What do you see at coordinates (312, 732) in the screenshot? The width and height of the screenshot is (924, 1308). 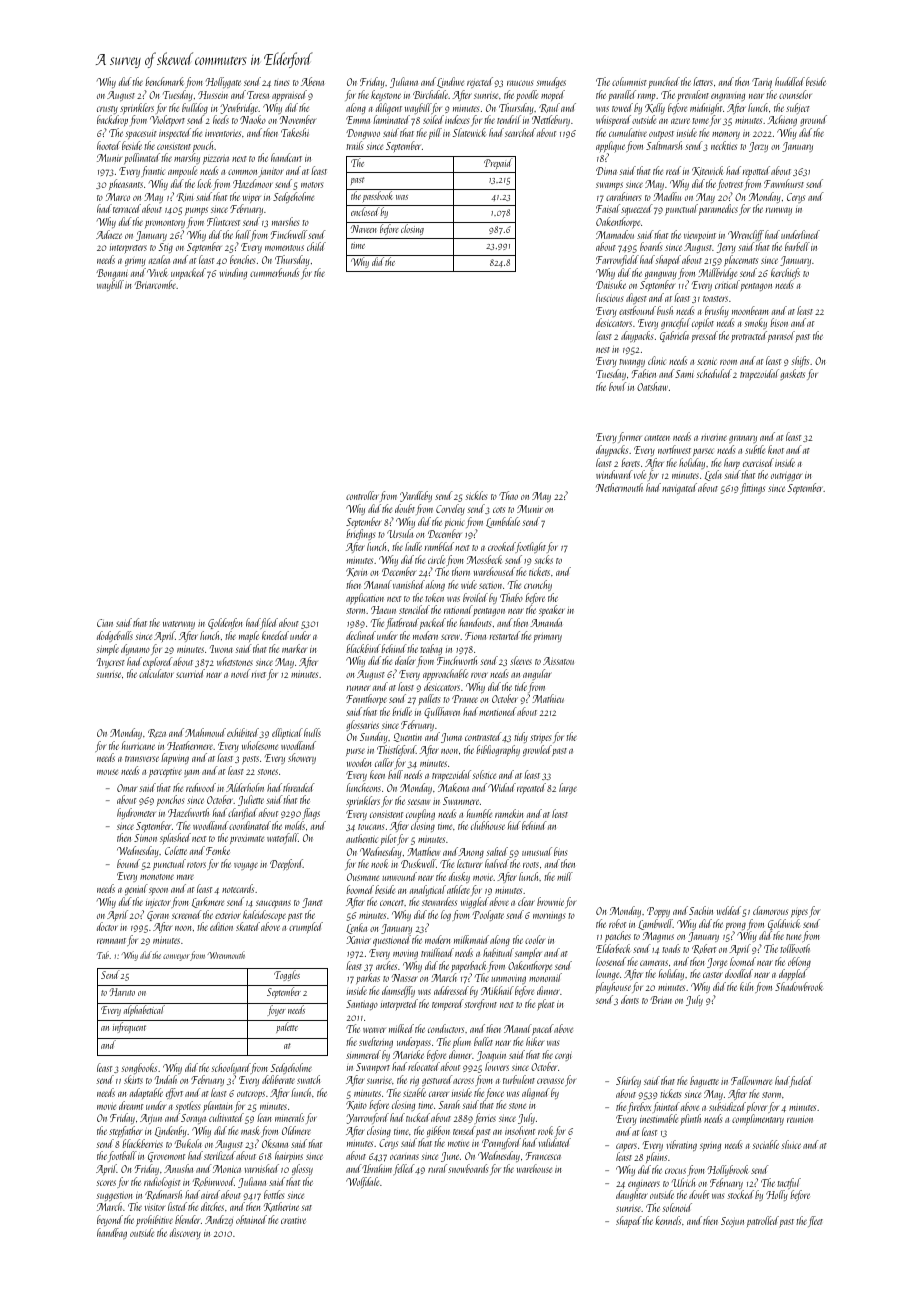 I see `hulls` at bounding box center [312, 732].
